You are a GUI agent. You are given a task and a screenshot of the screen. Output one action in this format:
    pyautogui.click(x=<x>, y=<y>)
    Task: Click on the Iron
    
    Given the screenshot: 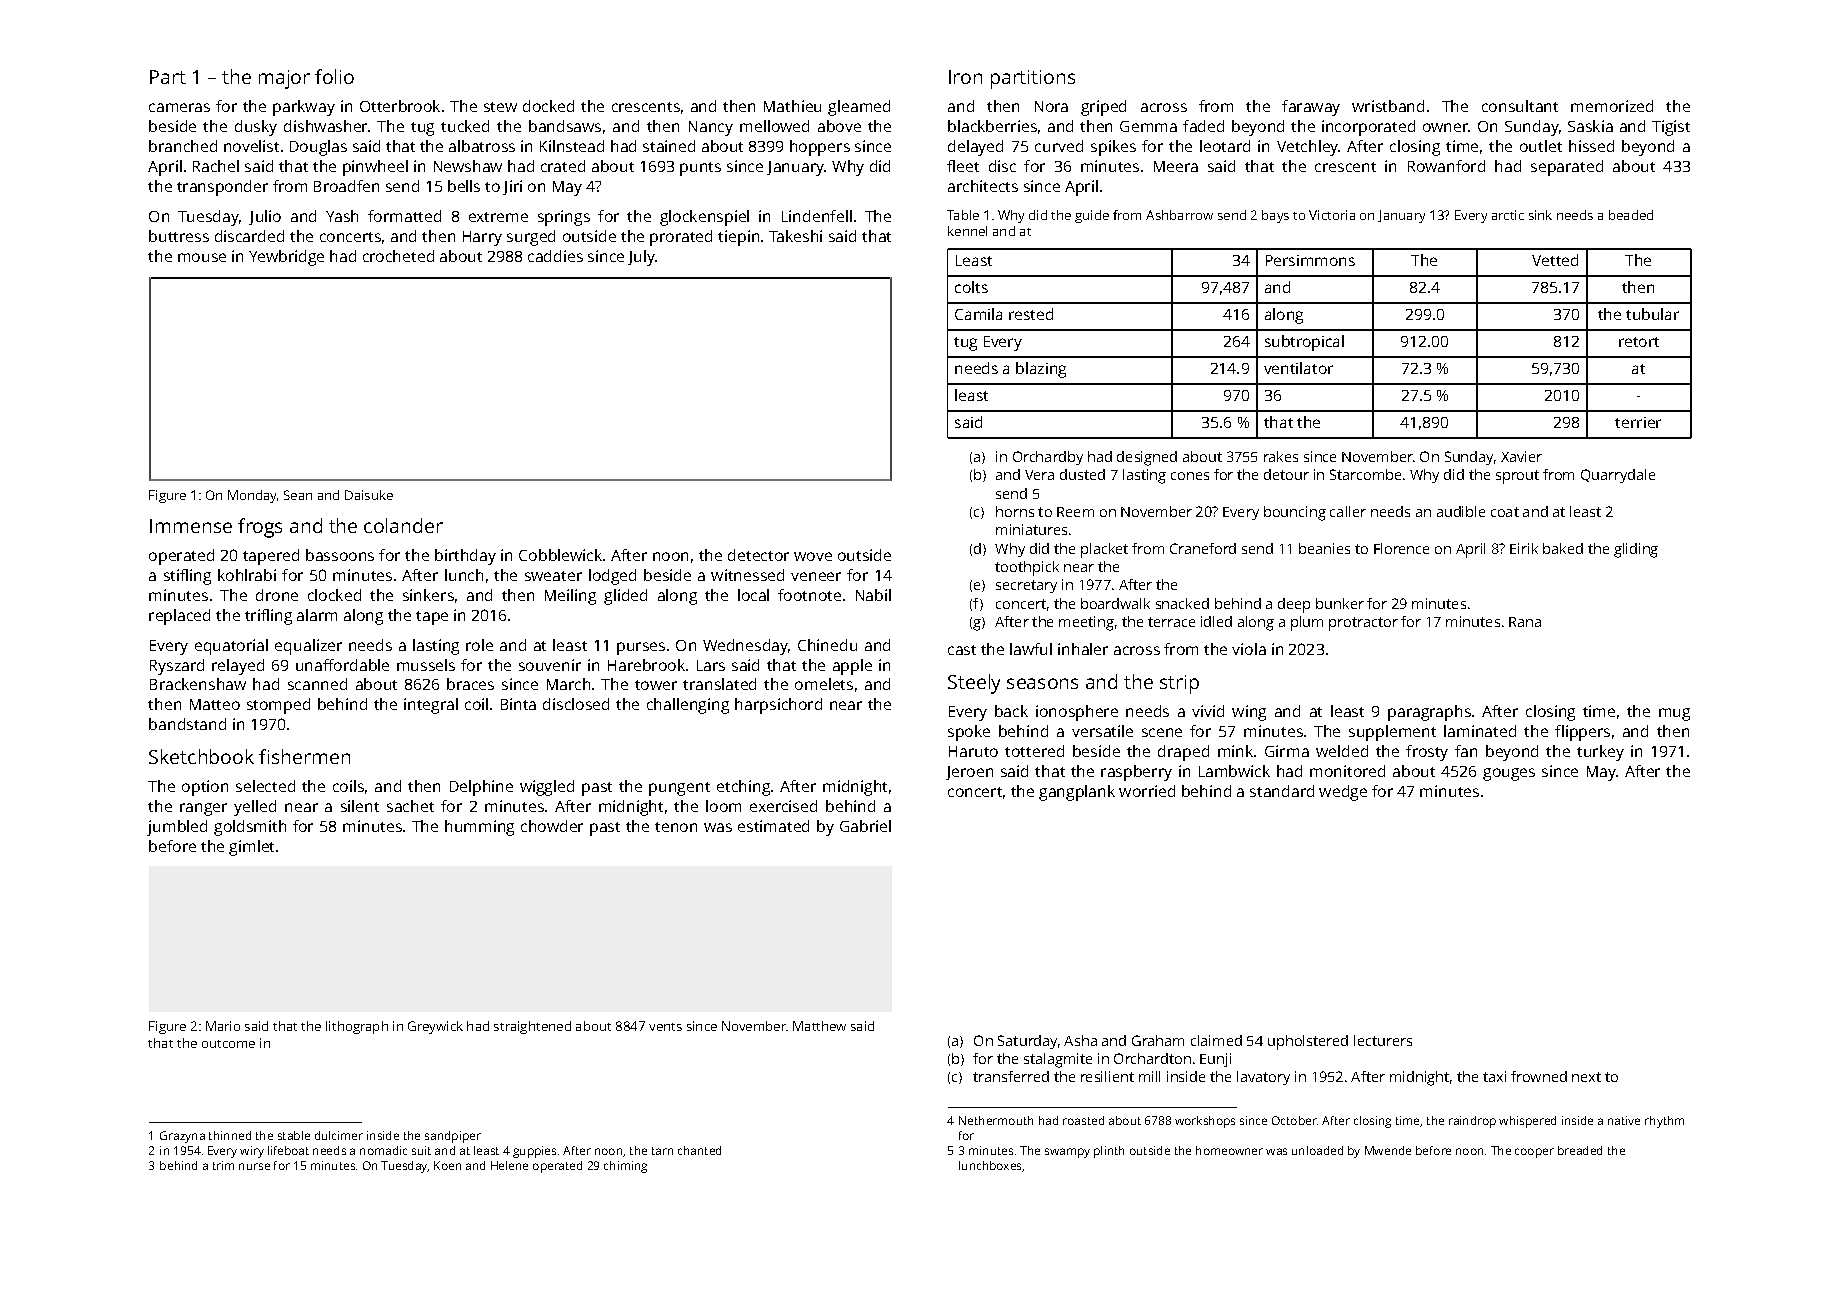 What is the action you would take?
    pyautogui.click(x=965, y=77)
